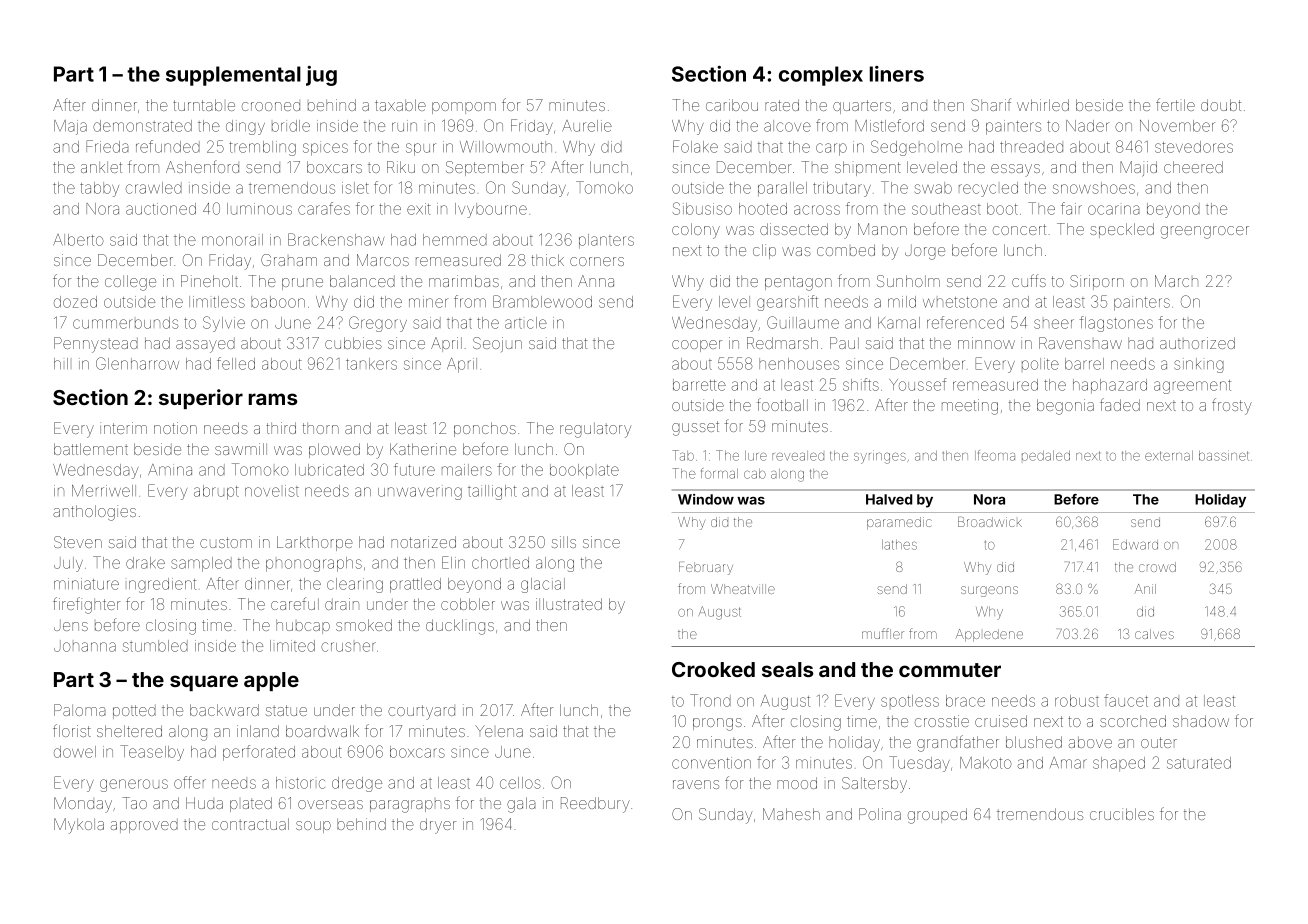 The image size is (1308, 924). Describe the element at coordinates (520, 783) in the screenshot. I see `cellos` at that location.
